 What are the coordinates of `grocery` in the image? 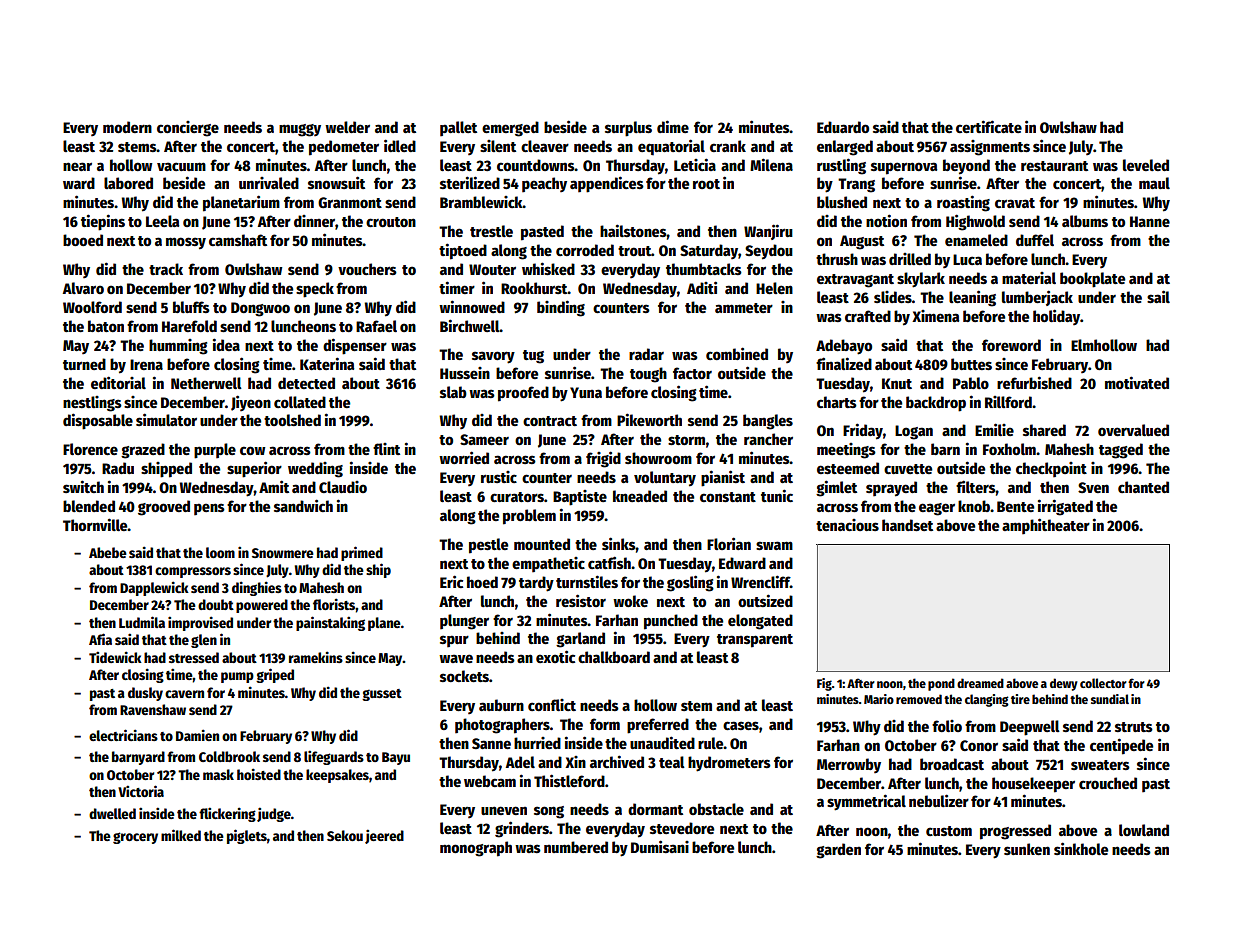 It's located at (135, 838).
